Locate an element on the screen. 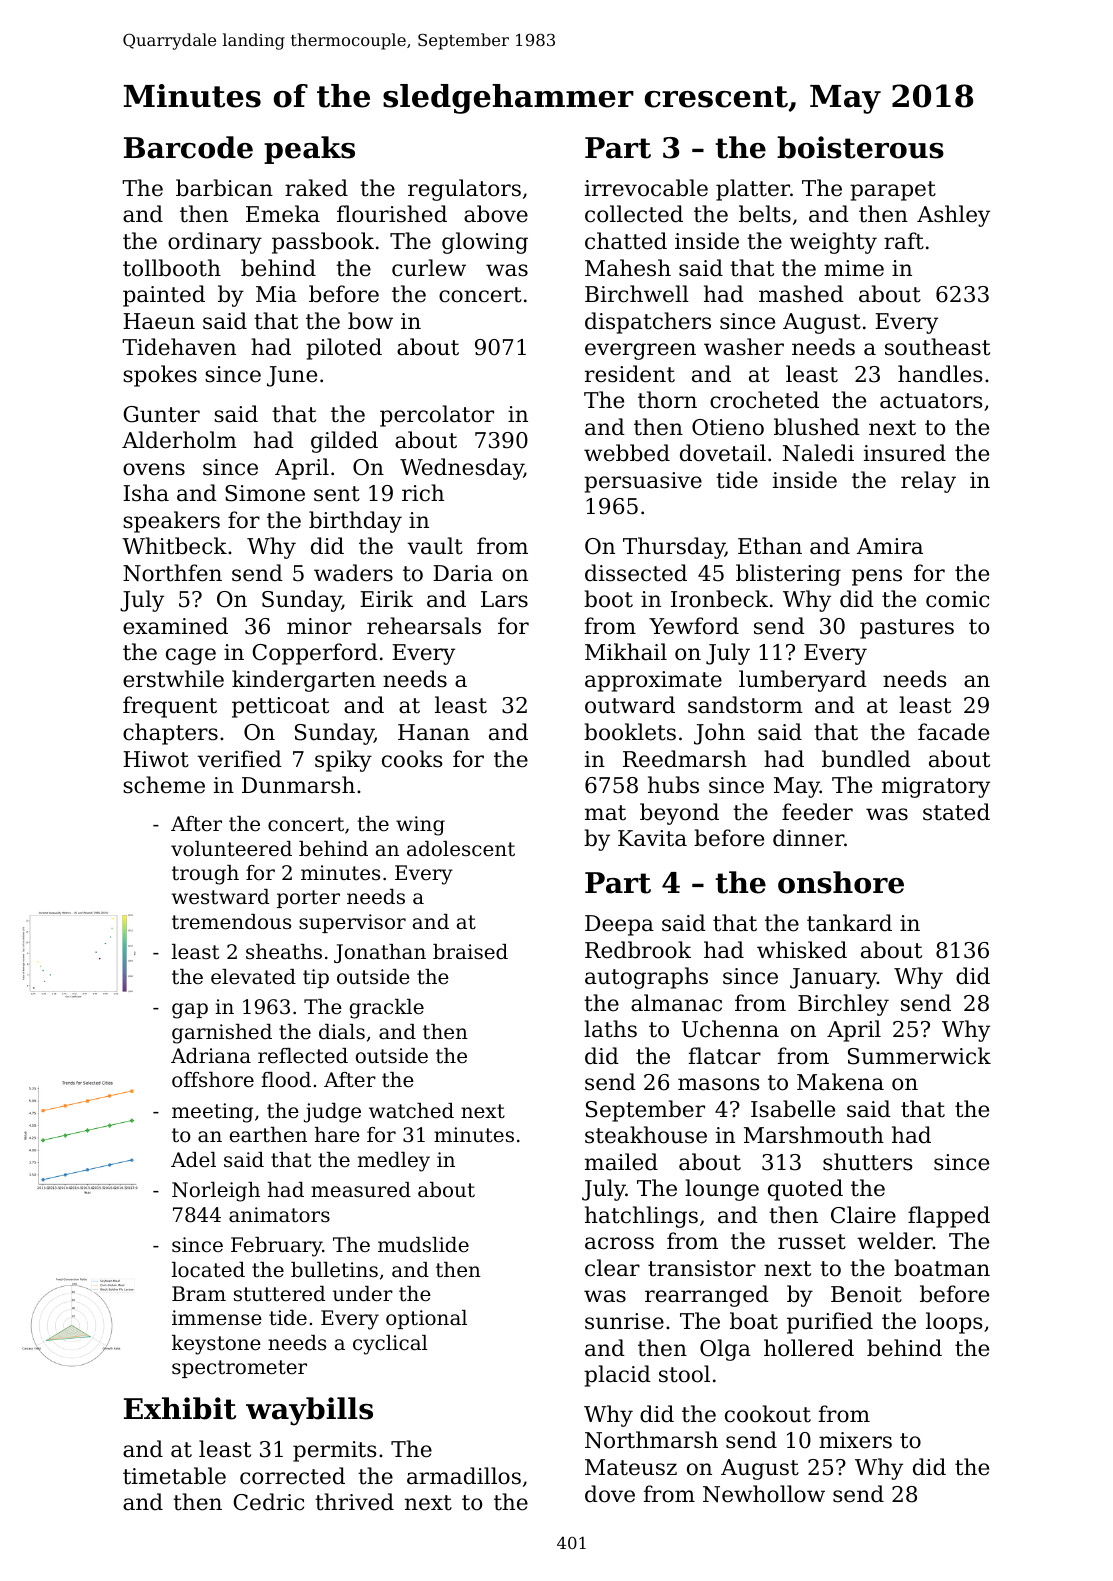 This screenshot has height=1581, width=1113. Norleigh is located at coordinates (216, 1192).
